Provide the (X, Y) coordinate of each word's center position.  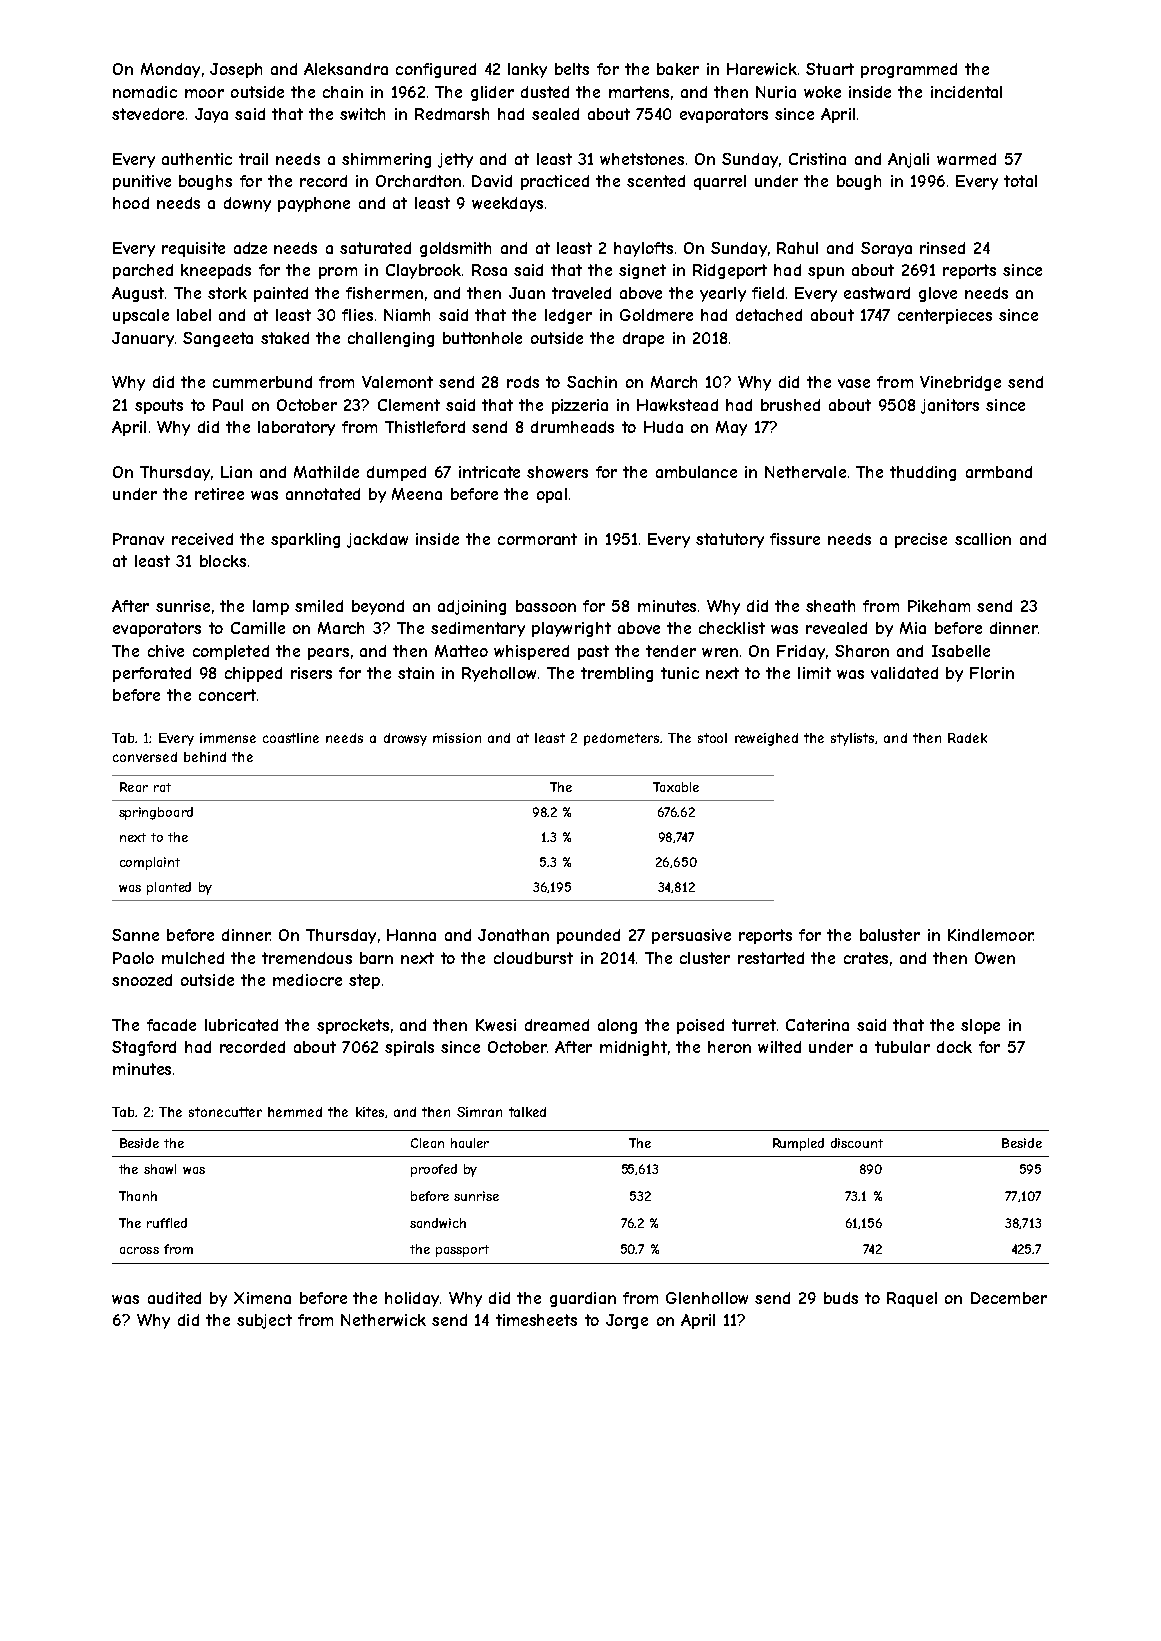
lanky (527, 70)
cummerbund (262, 382)
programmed (909, 70)
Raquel (912, 1299)
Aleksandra (346, 69)
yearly (723, 294)
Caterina (817, 1025)
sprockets (353, 1026)
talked (527, 1112)
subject (264, 1321)
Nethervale (805, 472)
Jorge (627, 1321)
